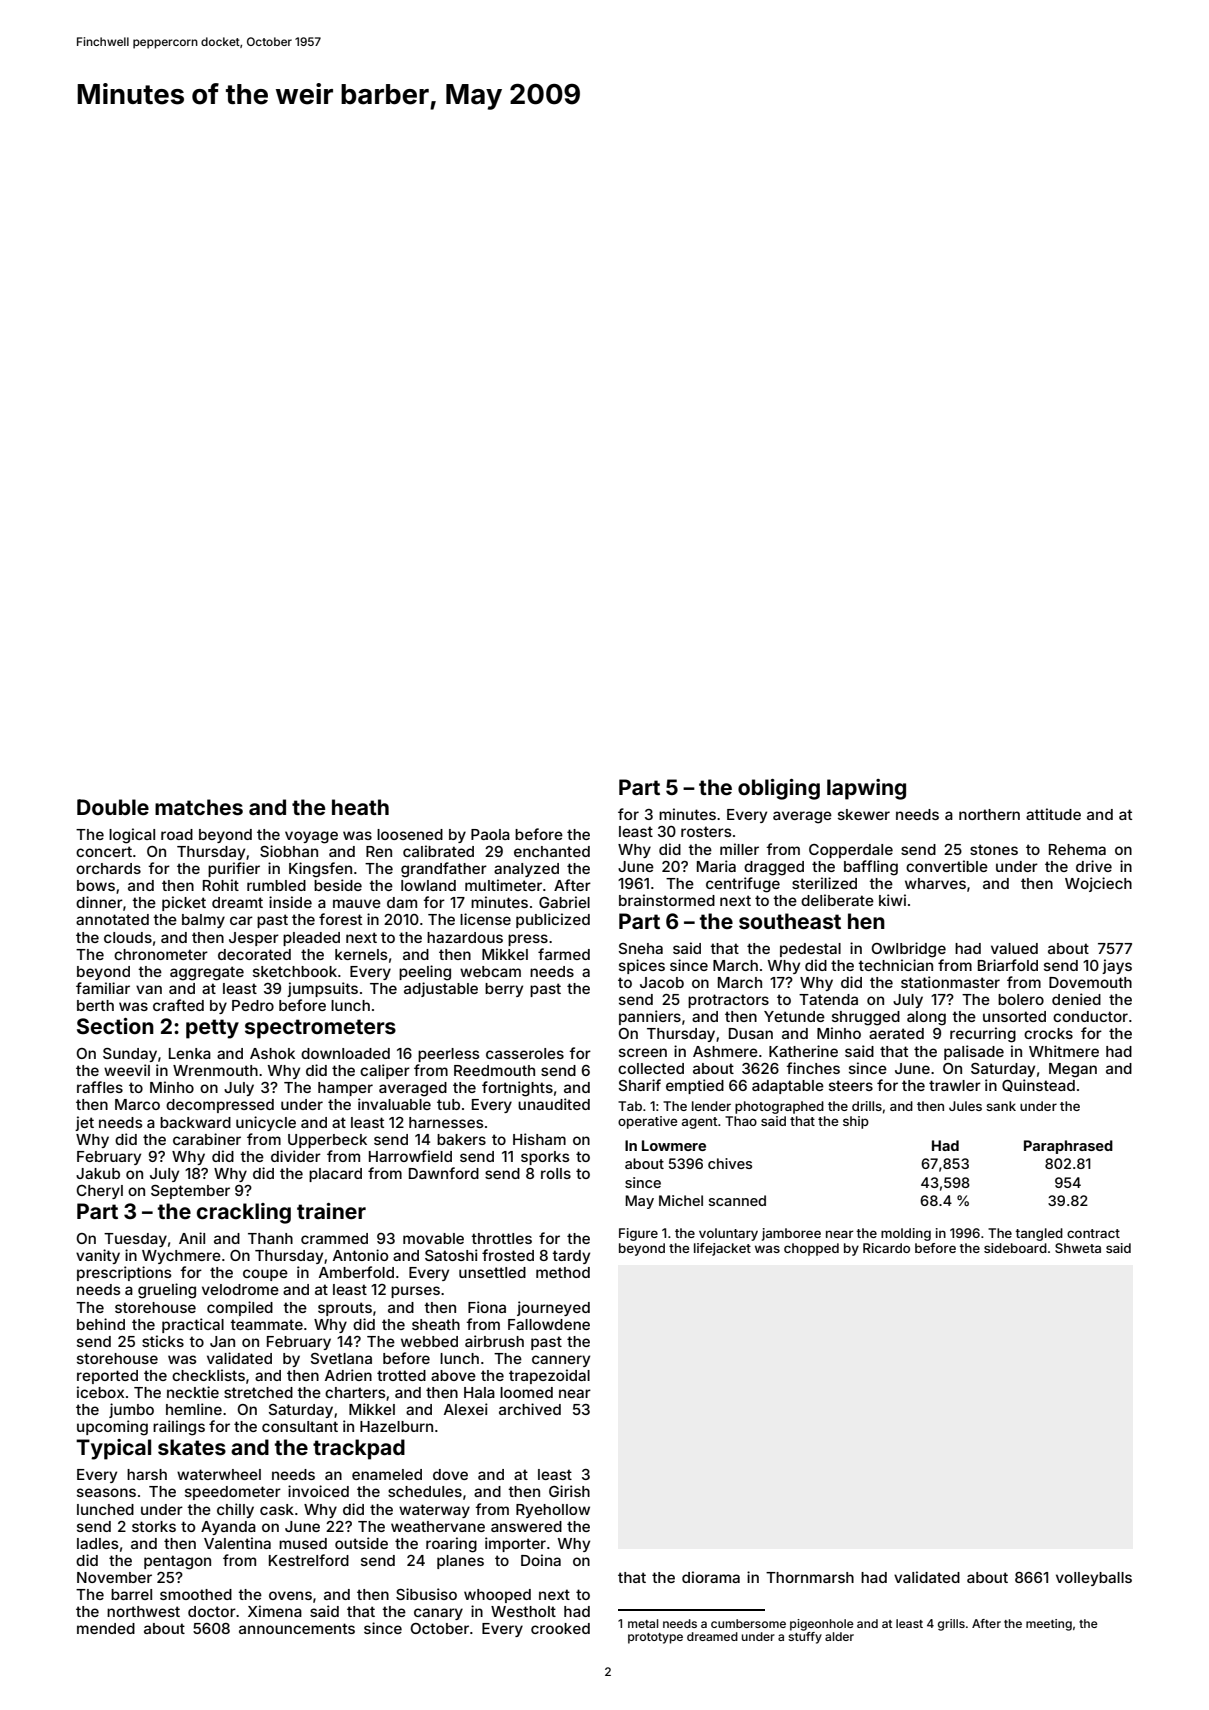  Describe the element at coordinates (1078, 1248) in the screenshot. I see `Shweta` at that location.
